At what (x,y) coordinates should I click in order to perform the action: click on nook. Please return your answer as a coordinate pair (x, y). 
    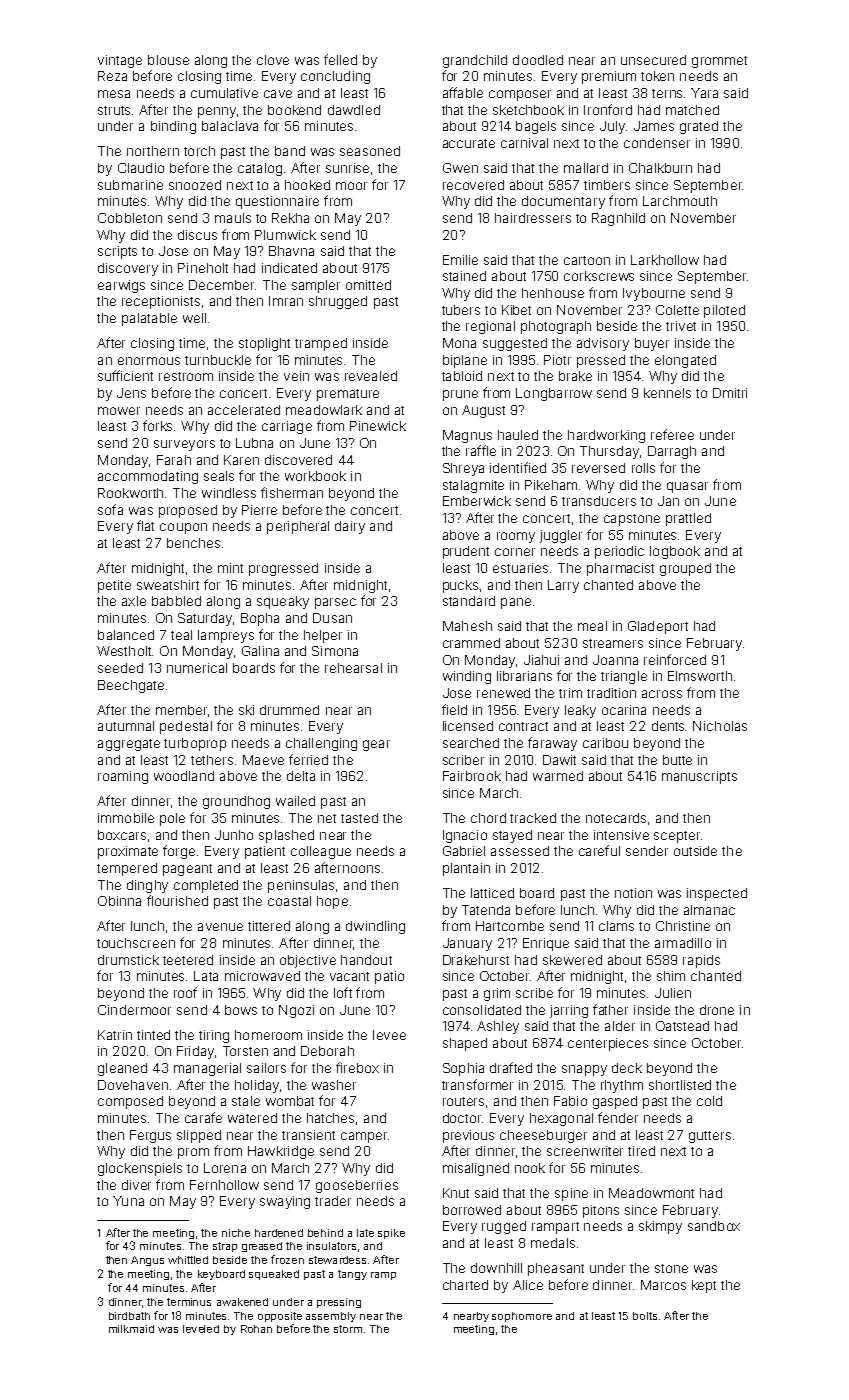
    Looking at the image, I should click on (530, 1168).
